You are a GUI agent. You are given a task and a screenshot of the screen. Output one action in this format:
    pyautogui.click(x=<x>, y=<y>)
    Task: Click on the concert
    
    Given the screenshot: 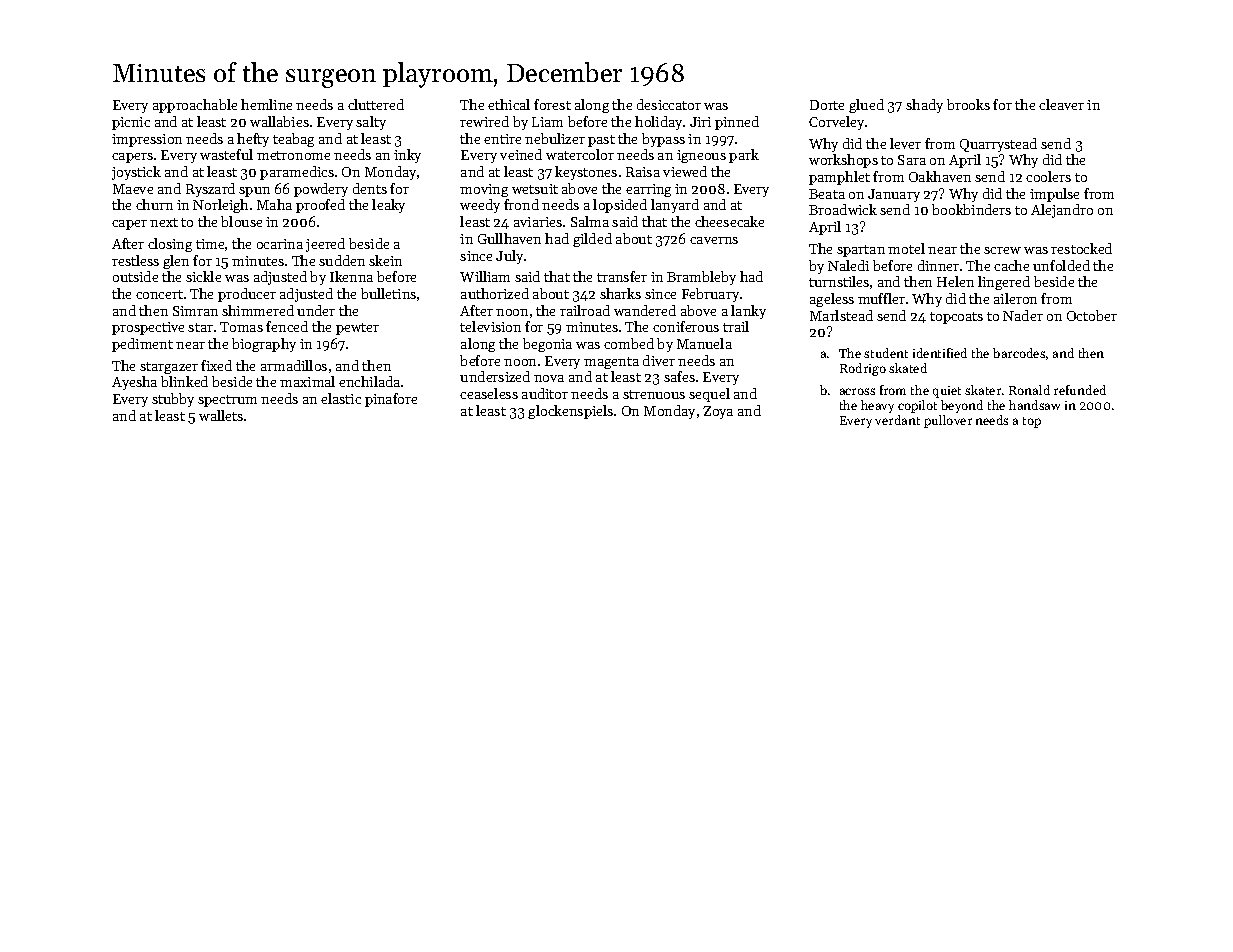 What is the action you would take?
    pyautogui.click(x=159, y=294)
